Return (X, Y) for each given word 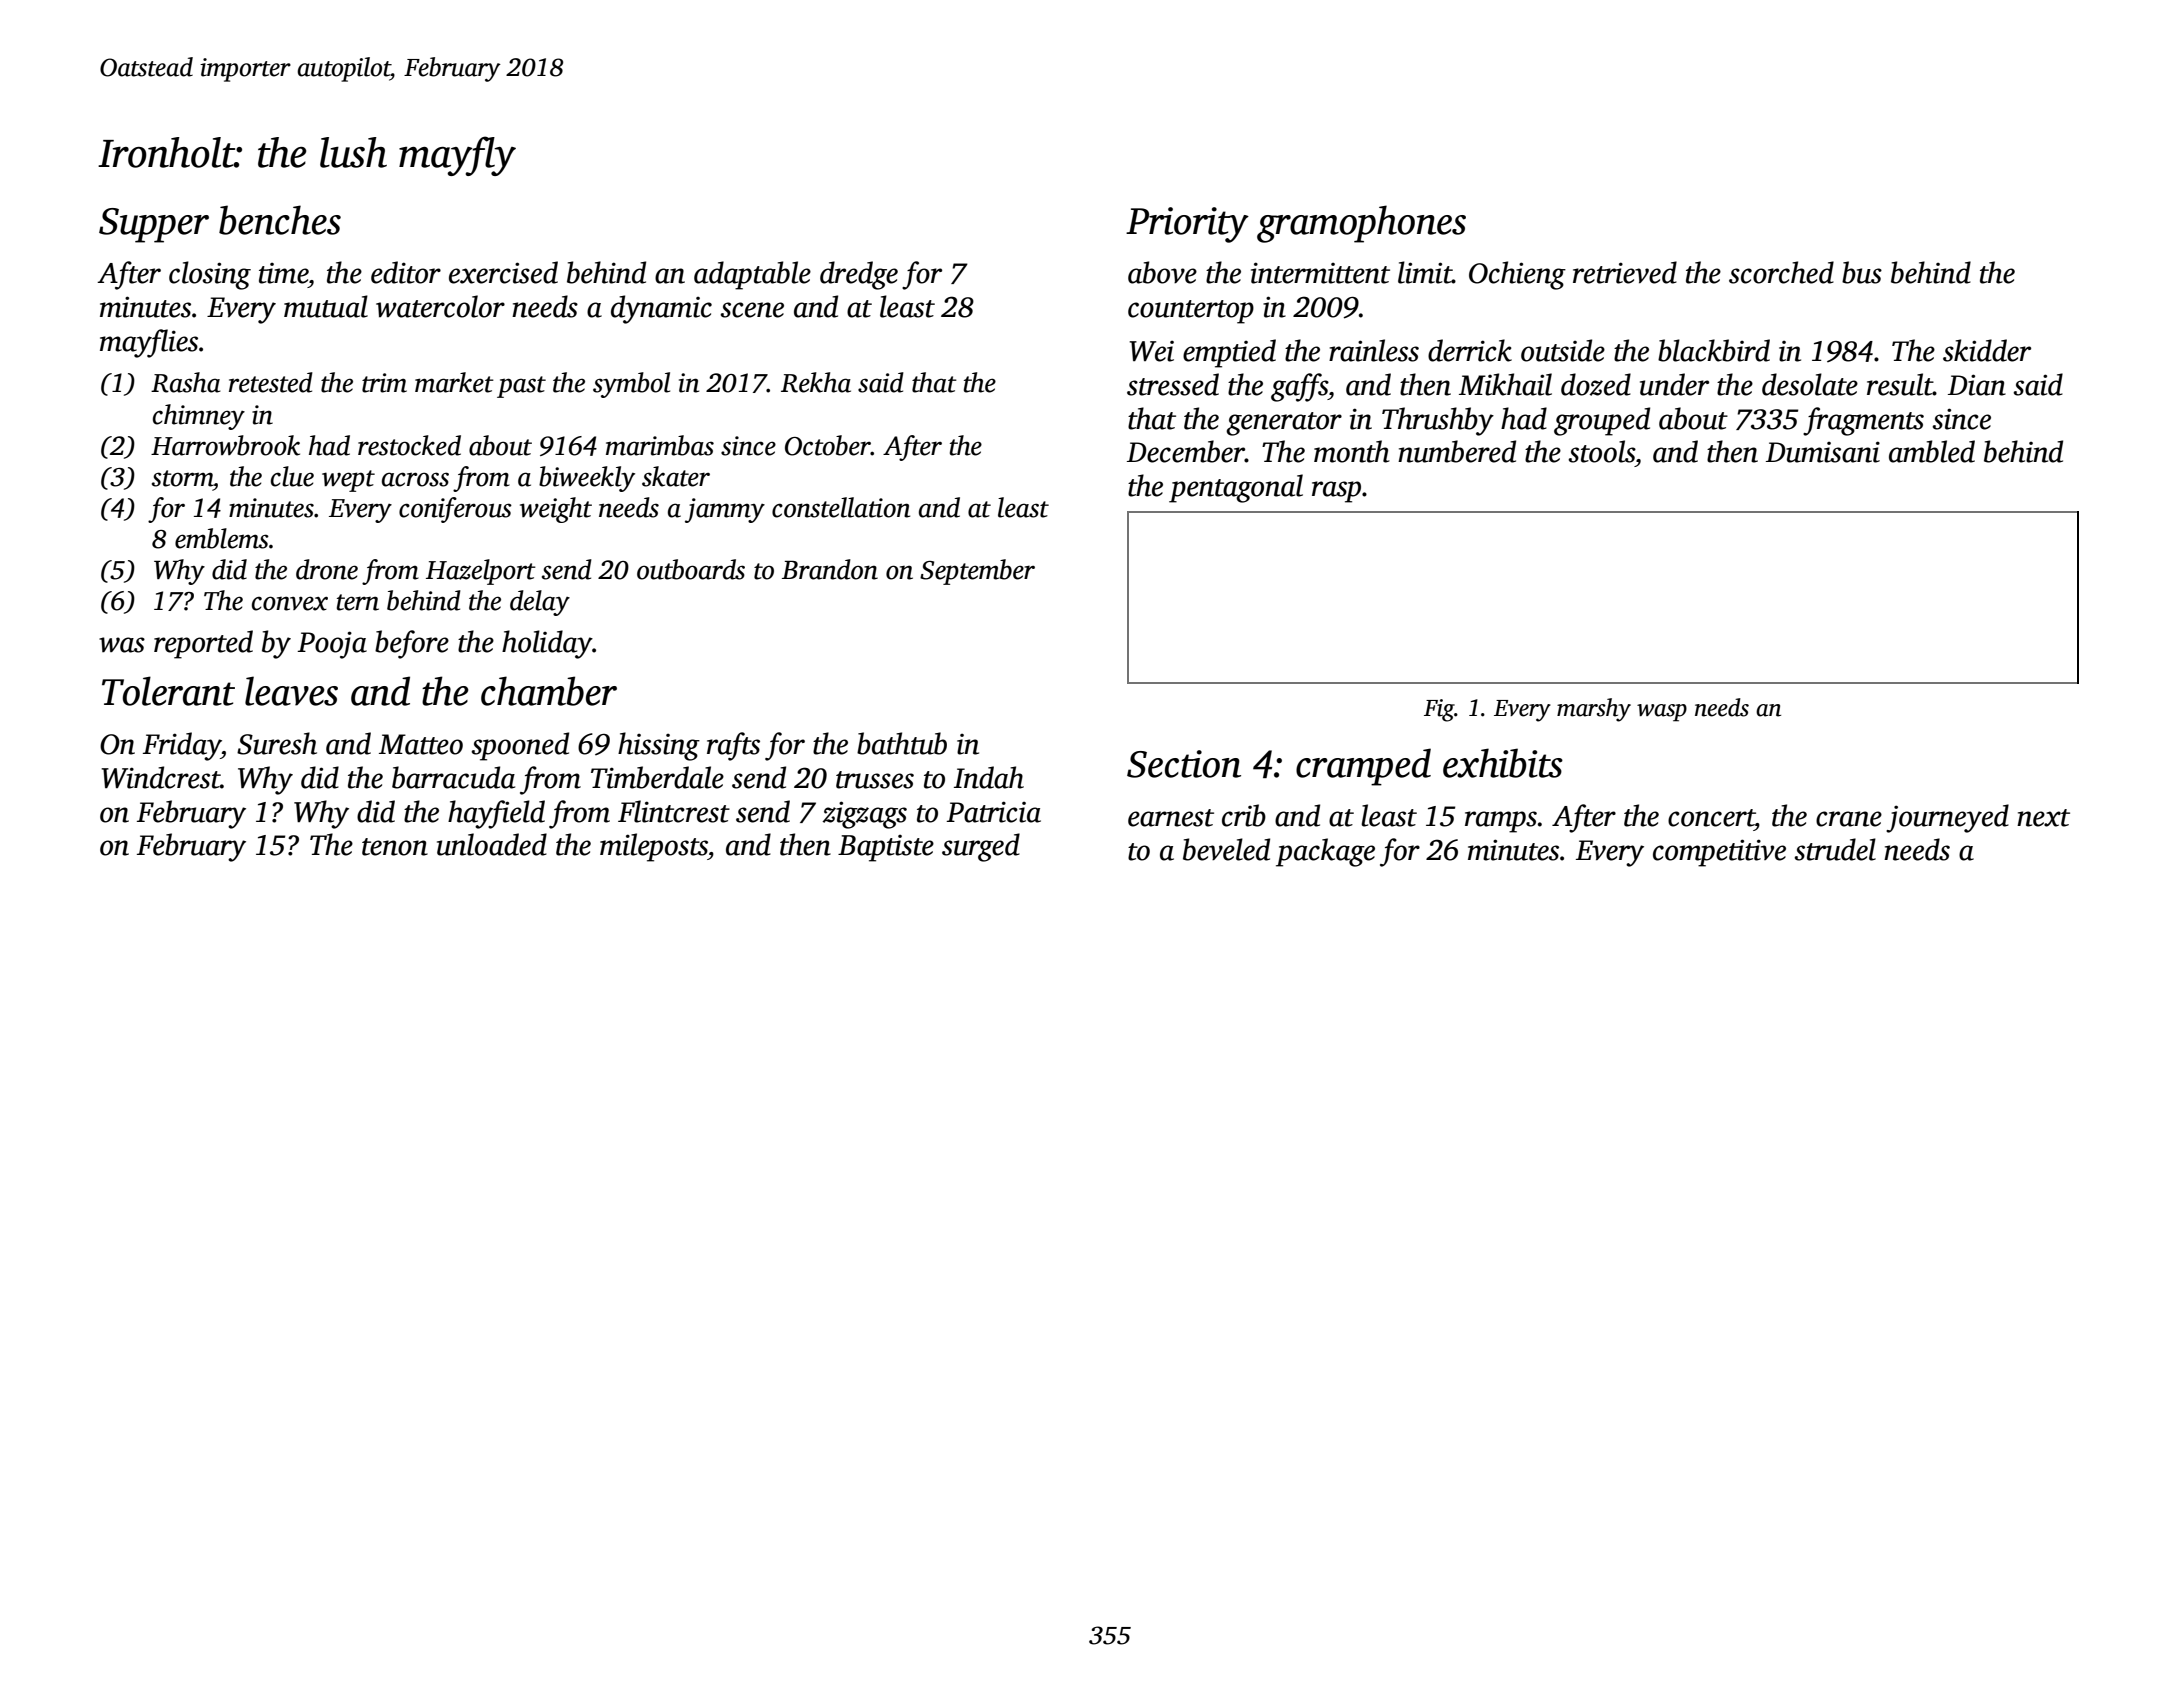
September (977, 572)
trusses (875, 780)
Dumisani (1823, 452)
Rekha (816, 382)
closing (210, 275)
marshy (1594, 710)
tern (358, 602)
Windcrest (160, 777)
